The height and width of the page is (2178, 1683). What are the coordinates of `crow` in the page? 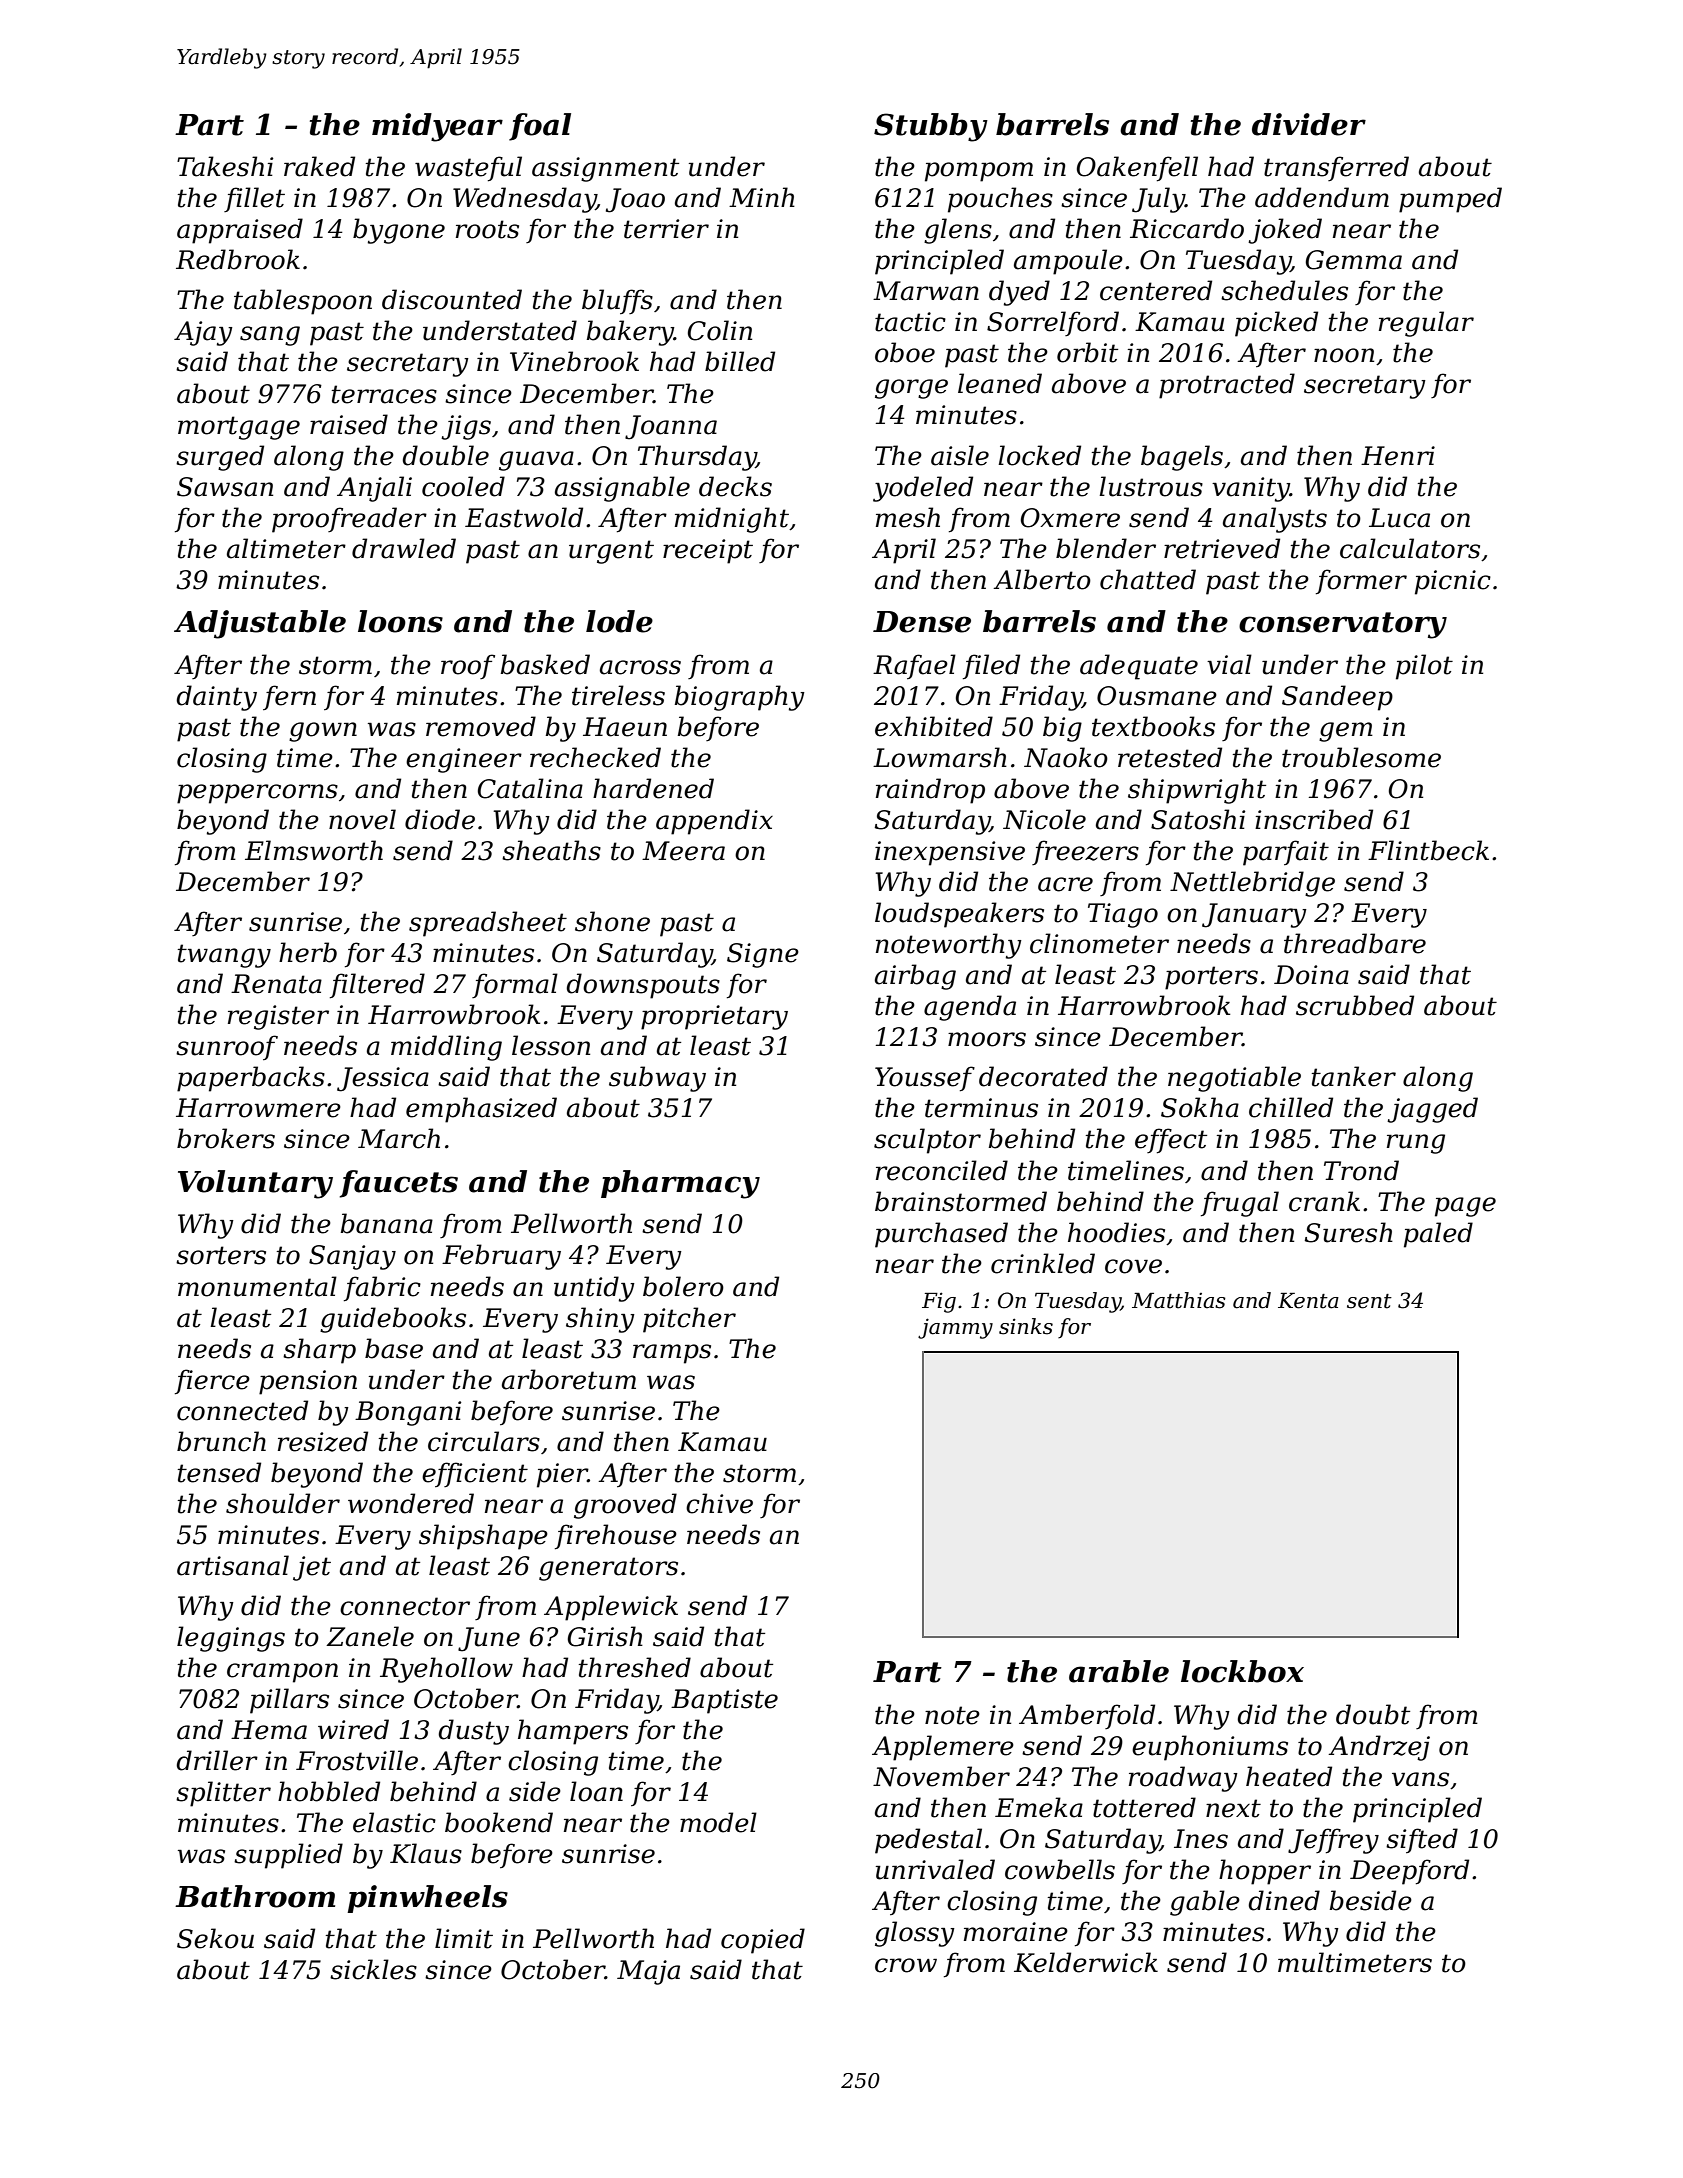 It's located at (906, 1965).
